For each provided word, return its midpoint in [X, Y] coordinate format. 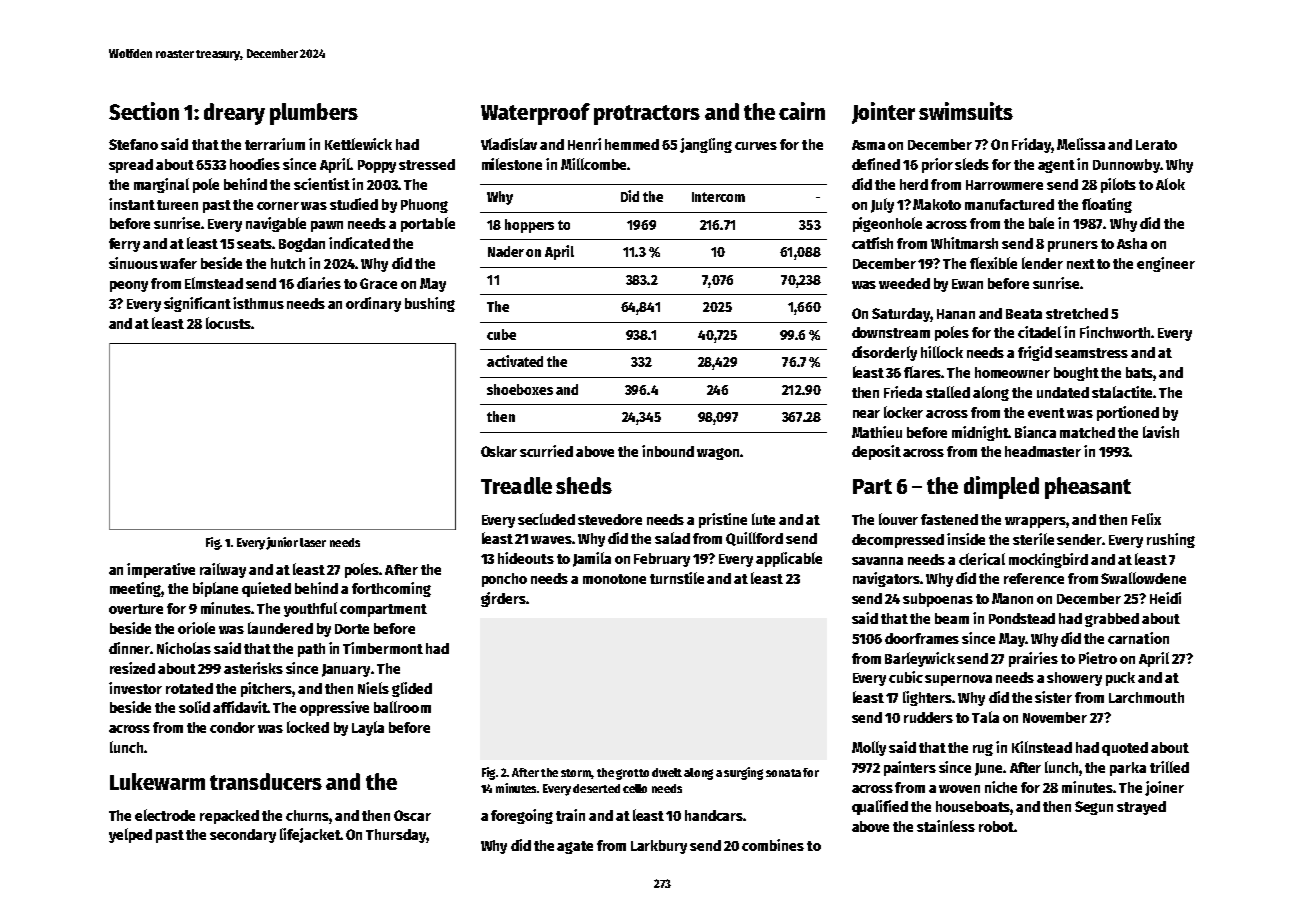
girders [503, 599]
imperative [161, 570]
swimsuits [966, 111]
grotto [632, 774]
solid [194, 707]
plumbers [314, 114]
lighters [927, 698]
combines [773, 845]
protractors [647, 115]
